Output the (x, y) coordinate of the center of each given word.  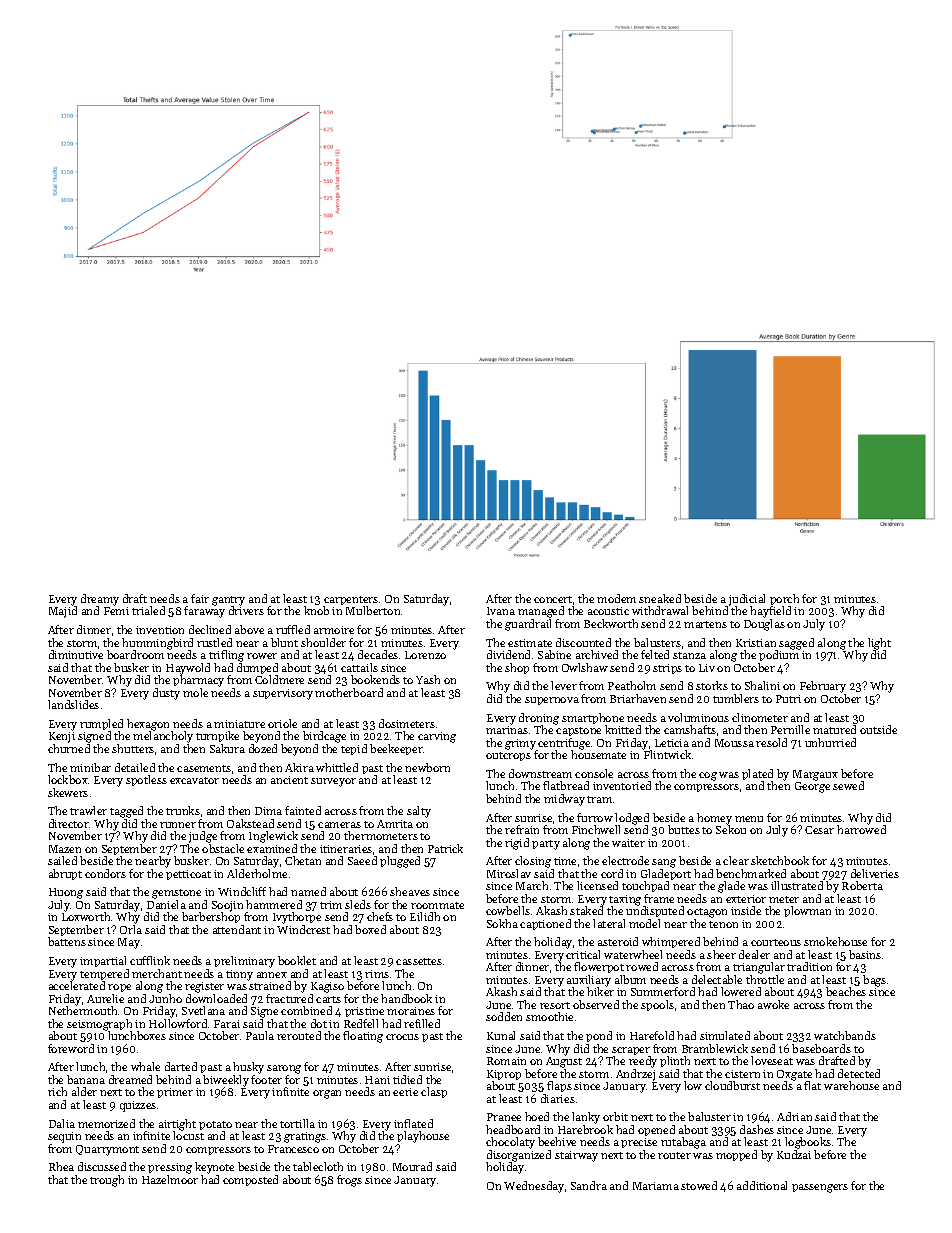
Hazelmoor (170, 1179)
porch (784, 599)
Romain (506, 1061)
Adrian (794, 1116)
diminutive (76, 654)
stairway (576, 1156)
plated (757, 774)
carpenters (351, 600)
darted (181, 1066)
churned (69, 748)
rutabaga (683, 1143)
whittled (337, 767)
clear (736, 860)
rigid (517, 844)
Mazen (65, 849)
